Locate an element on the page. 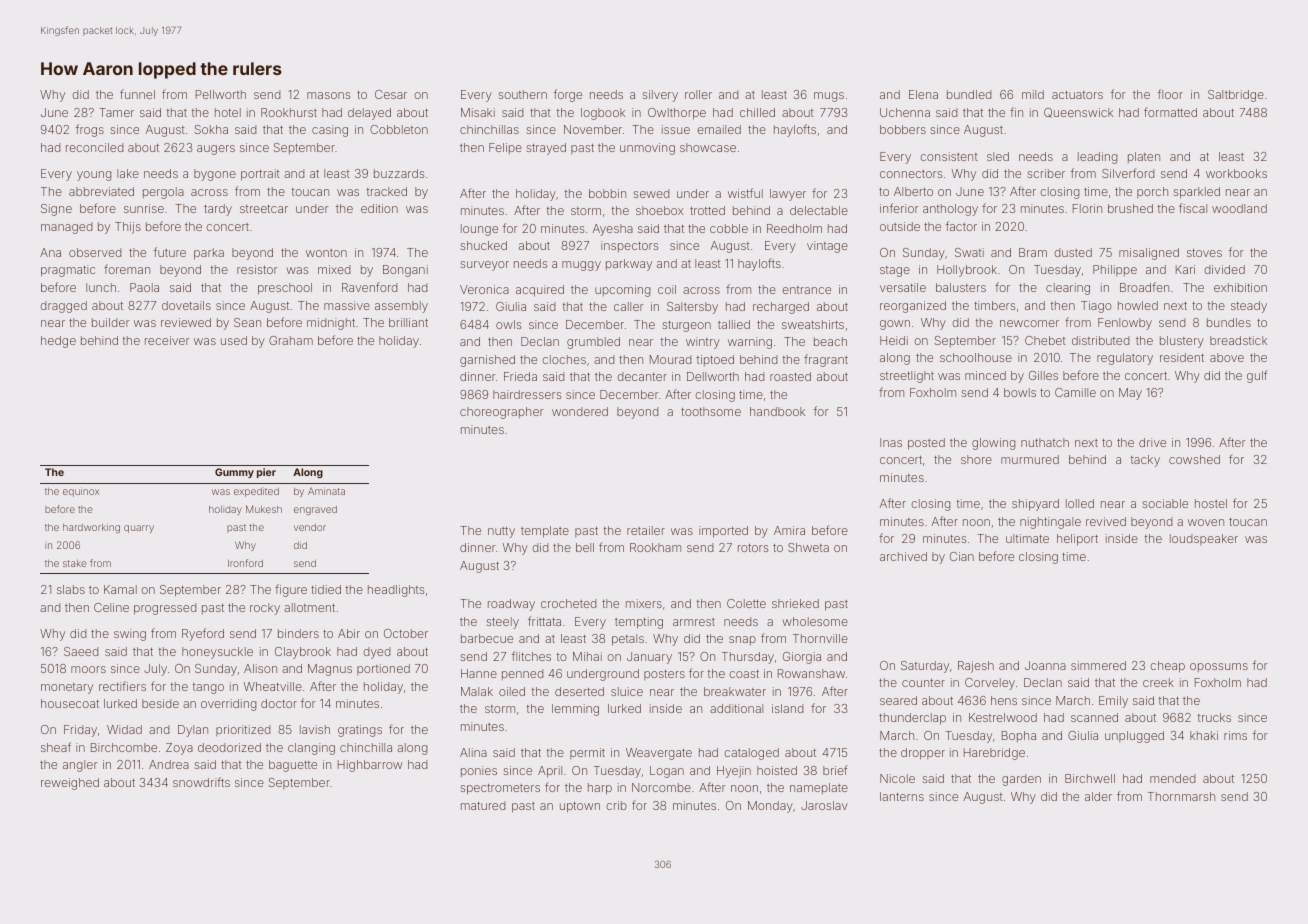  garnished is located at coordinates (487, 361).
